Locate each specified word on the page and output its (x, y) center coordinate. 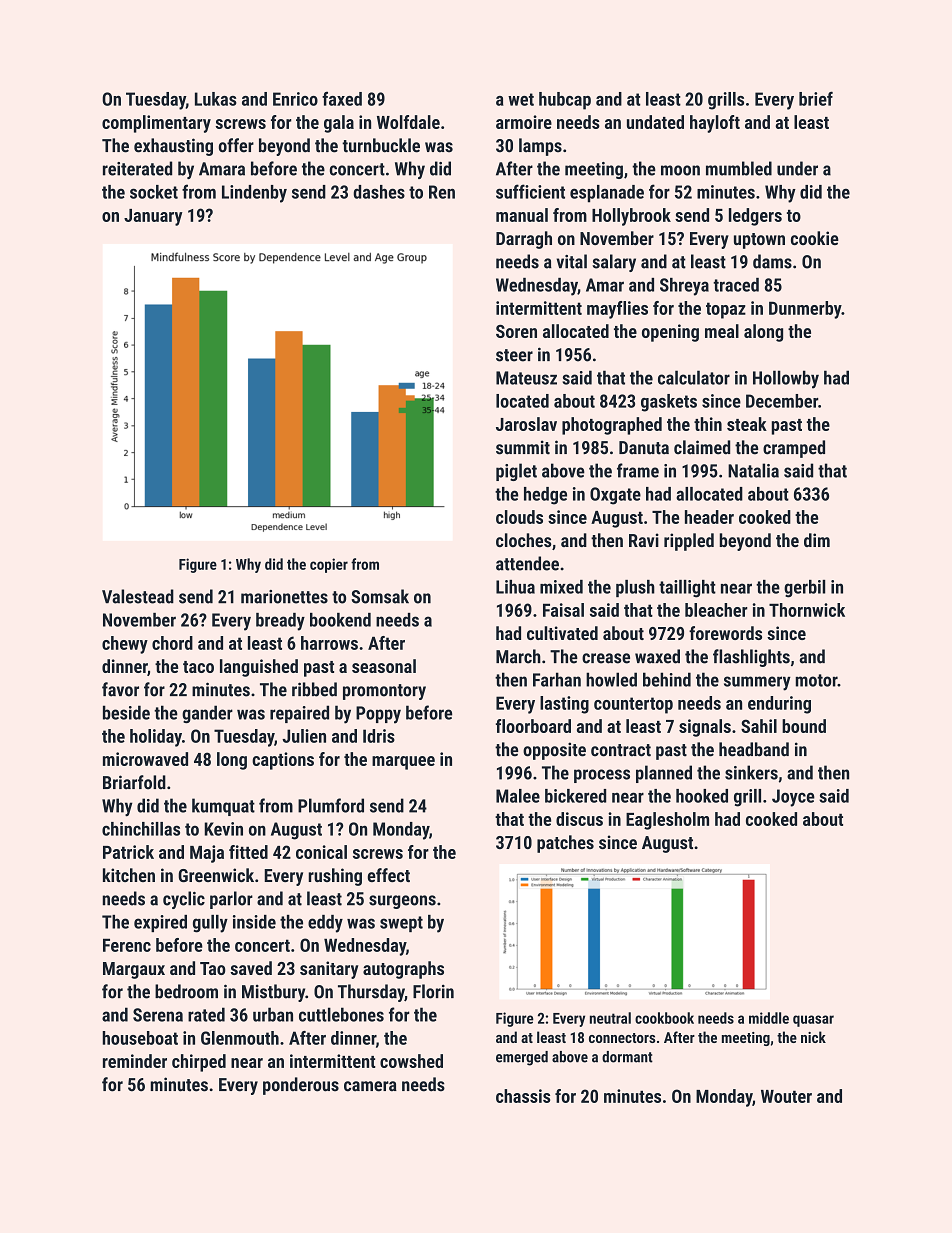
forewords (725, 633)
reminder (135, 1061)
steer (514, 355)
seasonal (384, 666)
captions (283, 761)
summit (523, 447)
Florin (433, 991)
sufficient (530, 191)
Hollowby (786, 379)
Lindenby (254, 194)
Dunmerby (805, 310)
